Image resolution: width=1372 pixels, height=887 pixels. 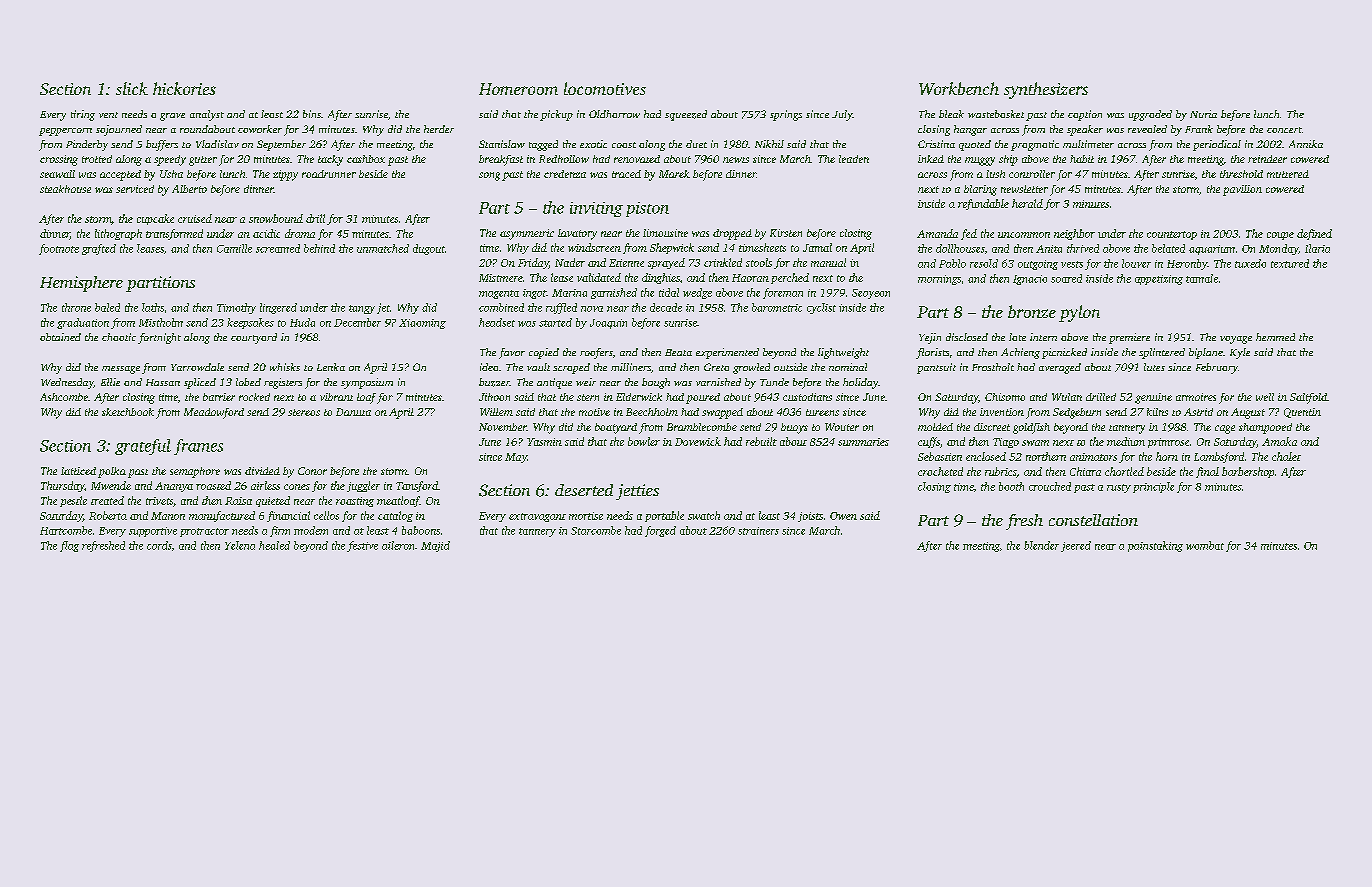 I want to click on February, so click(x=1217, y=368).
